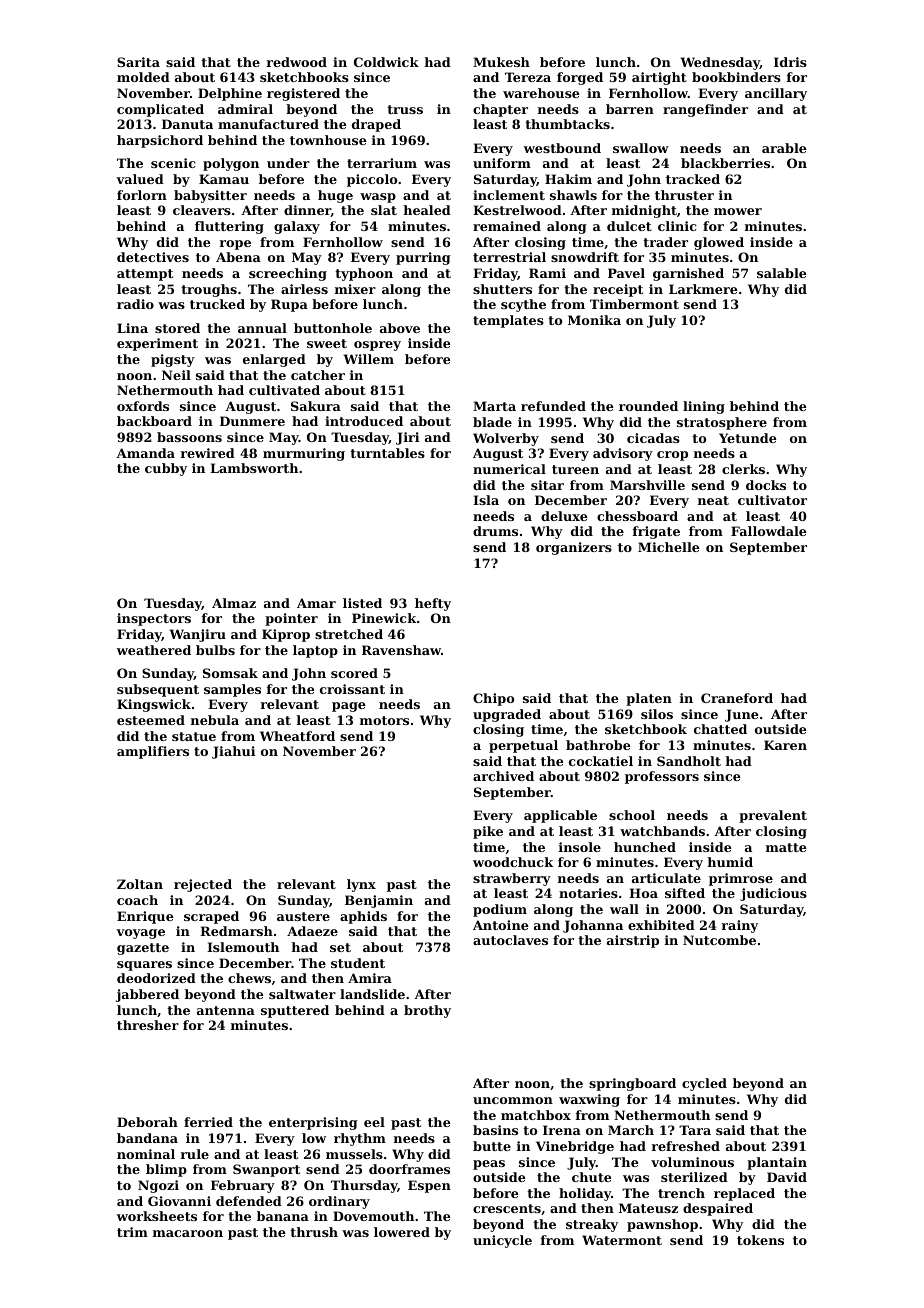 Image resolution: width=924 pixels, height=1308 pixels. I want to click on molded, so click(143, 77).
